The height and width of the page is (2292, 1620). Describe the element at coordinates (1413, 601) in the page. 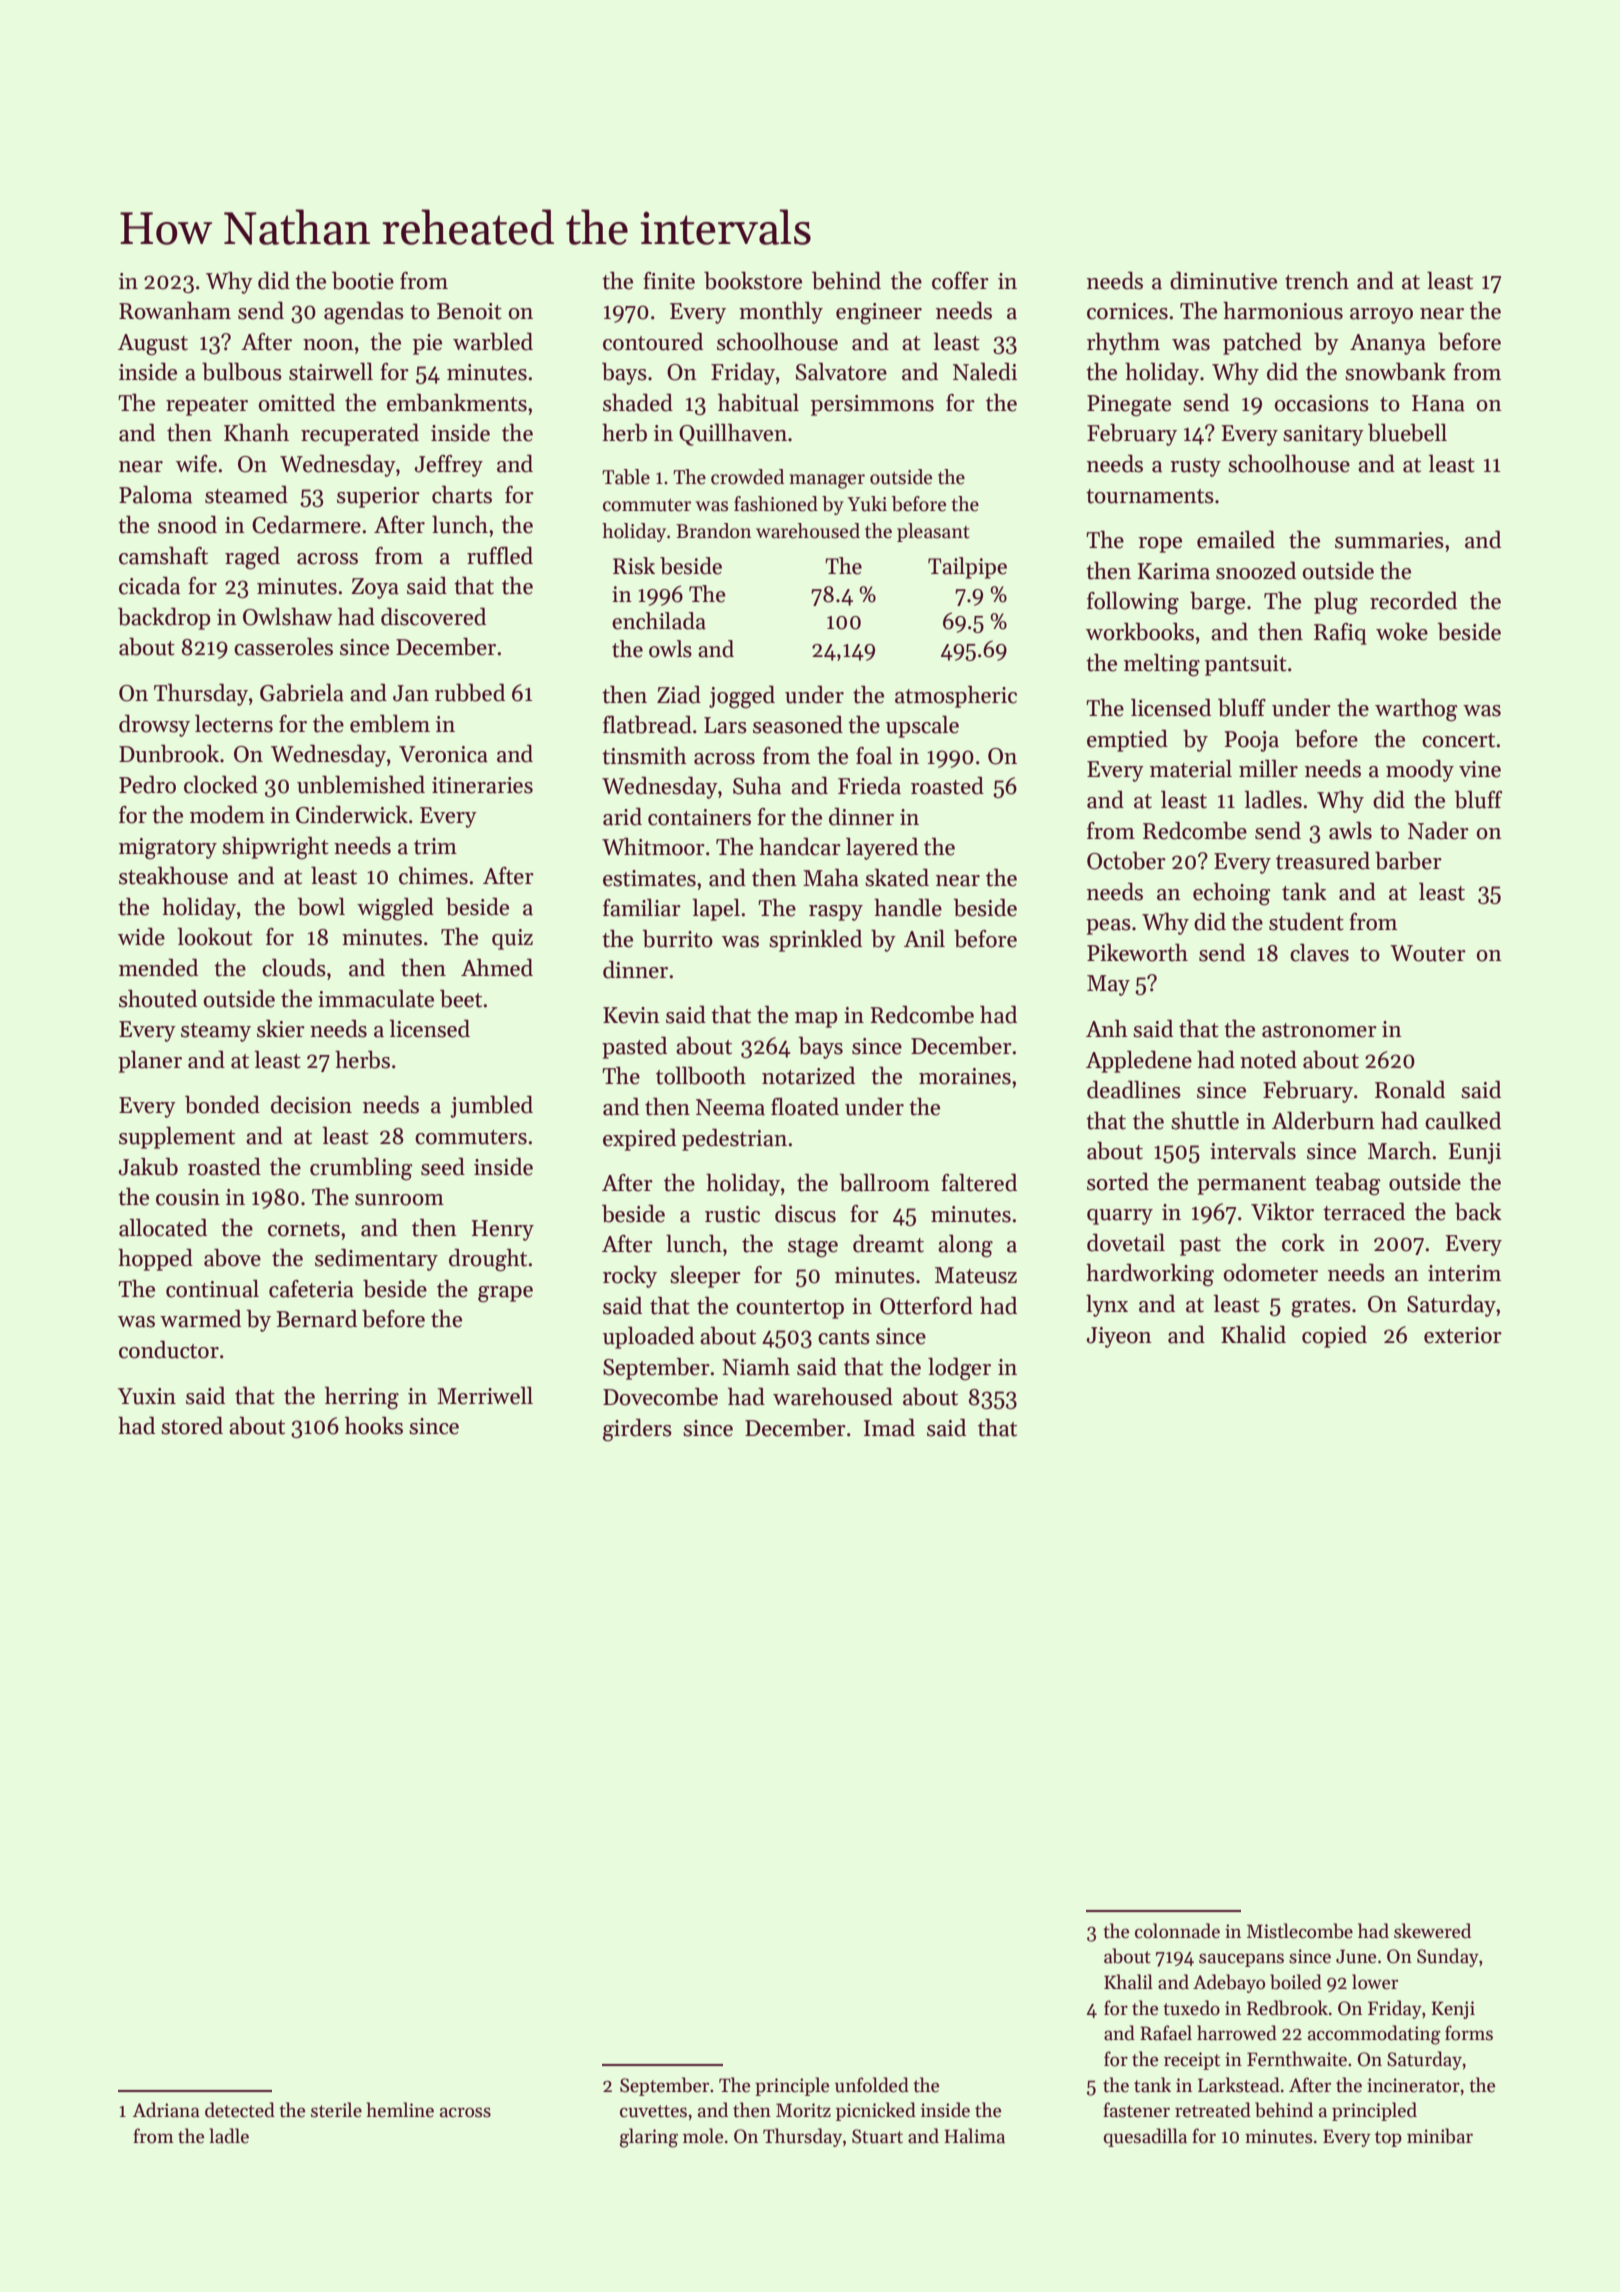

I see `recorded` at that location.
